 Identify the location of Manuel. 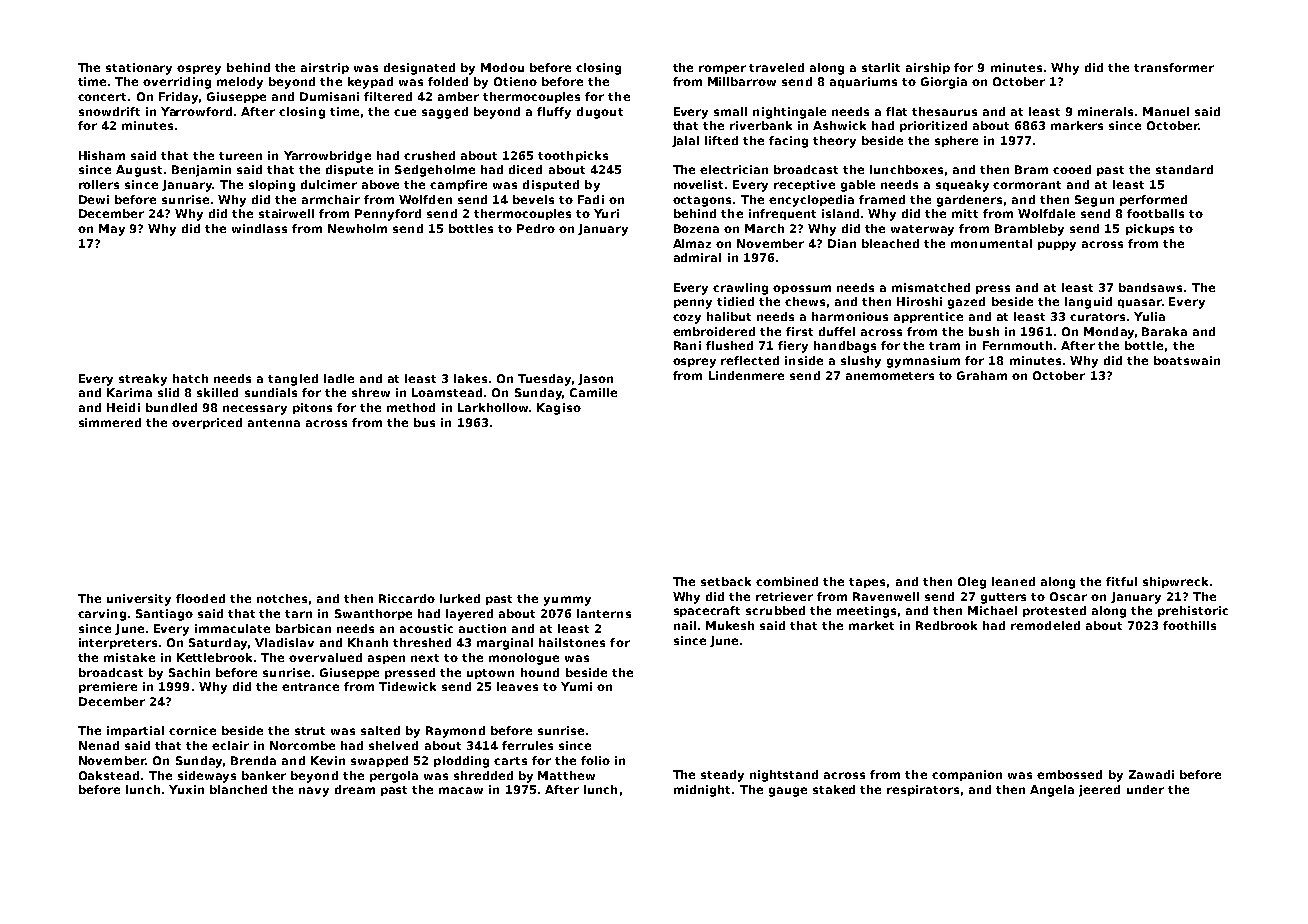
(1166, 111).
